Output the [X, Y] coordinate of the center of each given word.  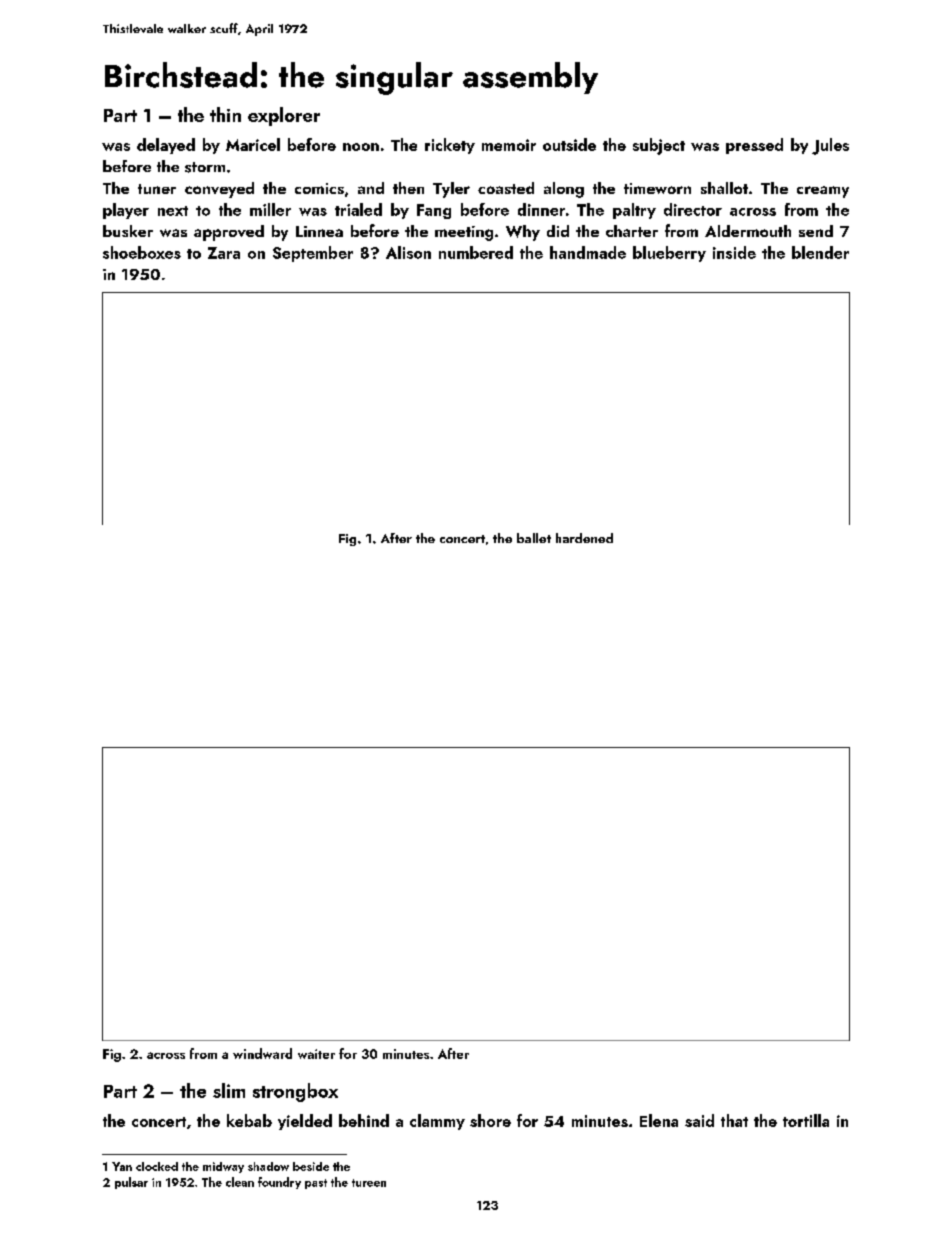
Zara [224, 253]
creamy [823, 192]
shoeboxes [142, 252]
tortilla [806, 1120]
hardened [584, 538]
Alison [408, 252]
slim [229, 1090]
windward [262, 1053]
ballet [534, 538]
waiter [316, 1054]
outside [569, 144]
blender [820, 252]
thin [225, 114]
